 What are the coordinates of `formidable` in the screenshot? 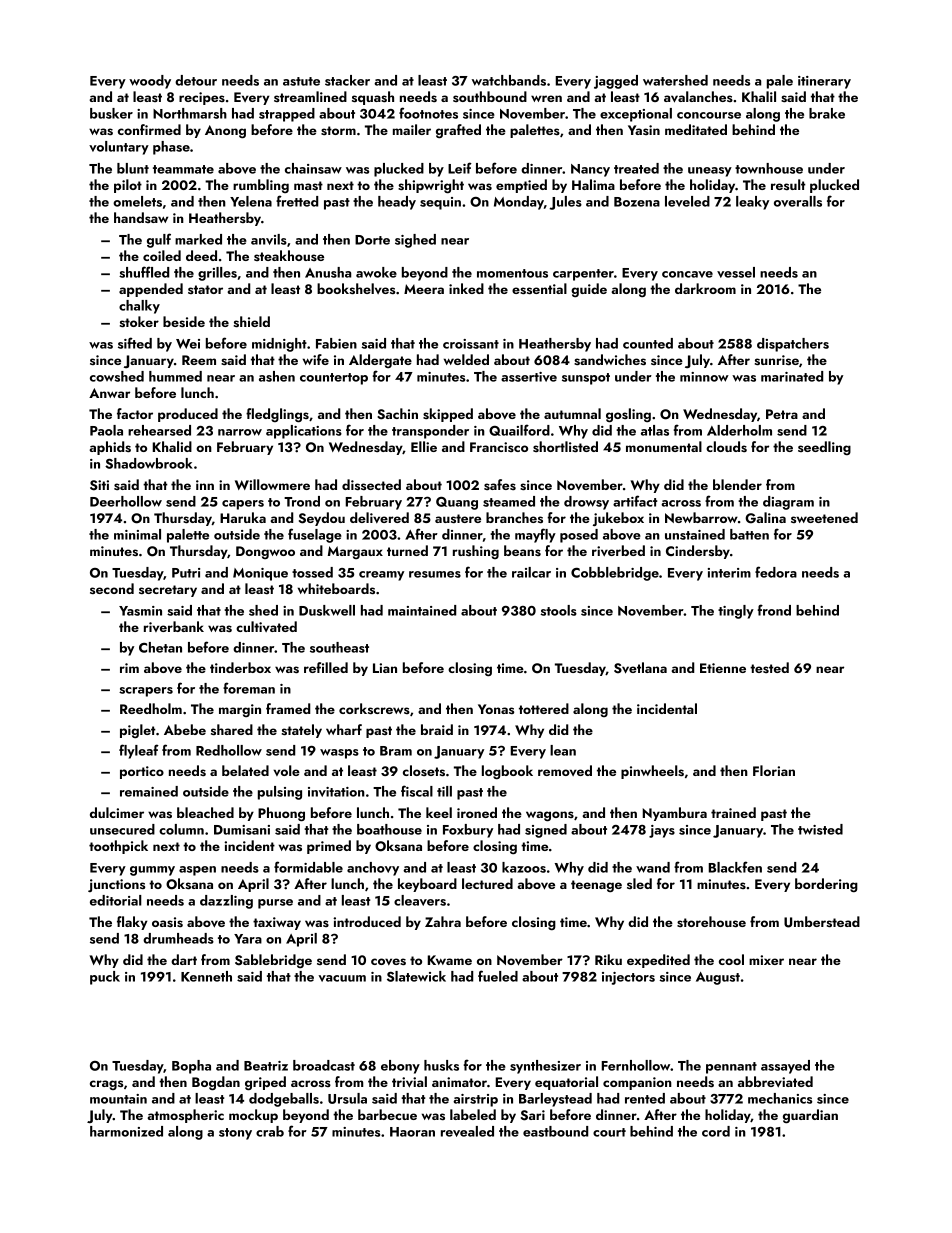 It's located at (308, 867).
